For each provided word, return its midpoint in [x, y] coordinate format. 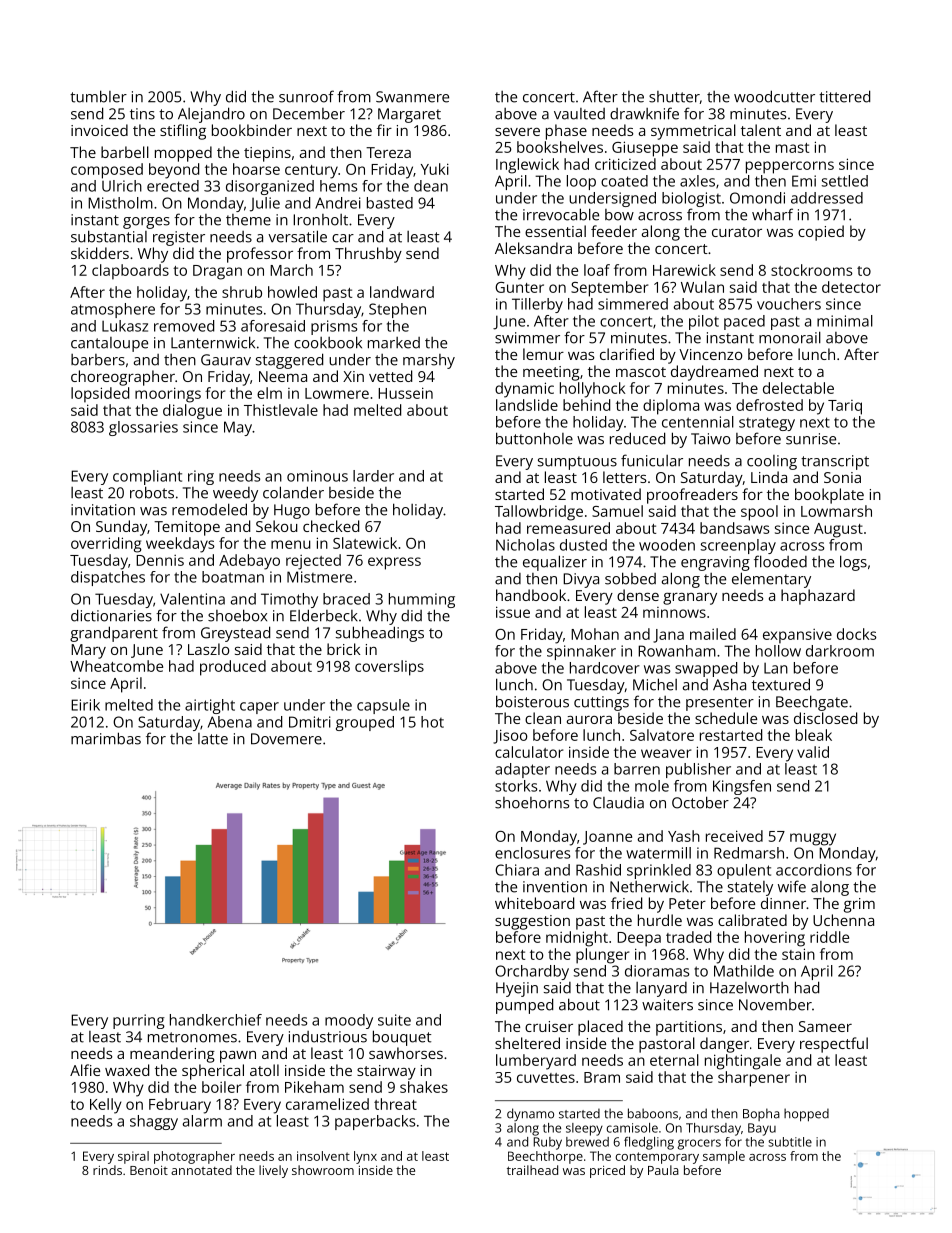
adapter [522, 770]
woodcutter [774, 96]
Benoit [149, 1170]
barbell [125, 152]
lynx [365, 1157]
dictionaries [111, 615]
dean [431, 186]
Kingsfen [742, 787]
